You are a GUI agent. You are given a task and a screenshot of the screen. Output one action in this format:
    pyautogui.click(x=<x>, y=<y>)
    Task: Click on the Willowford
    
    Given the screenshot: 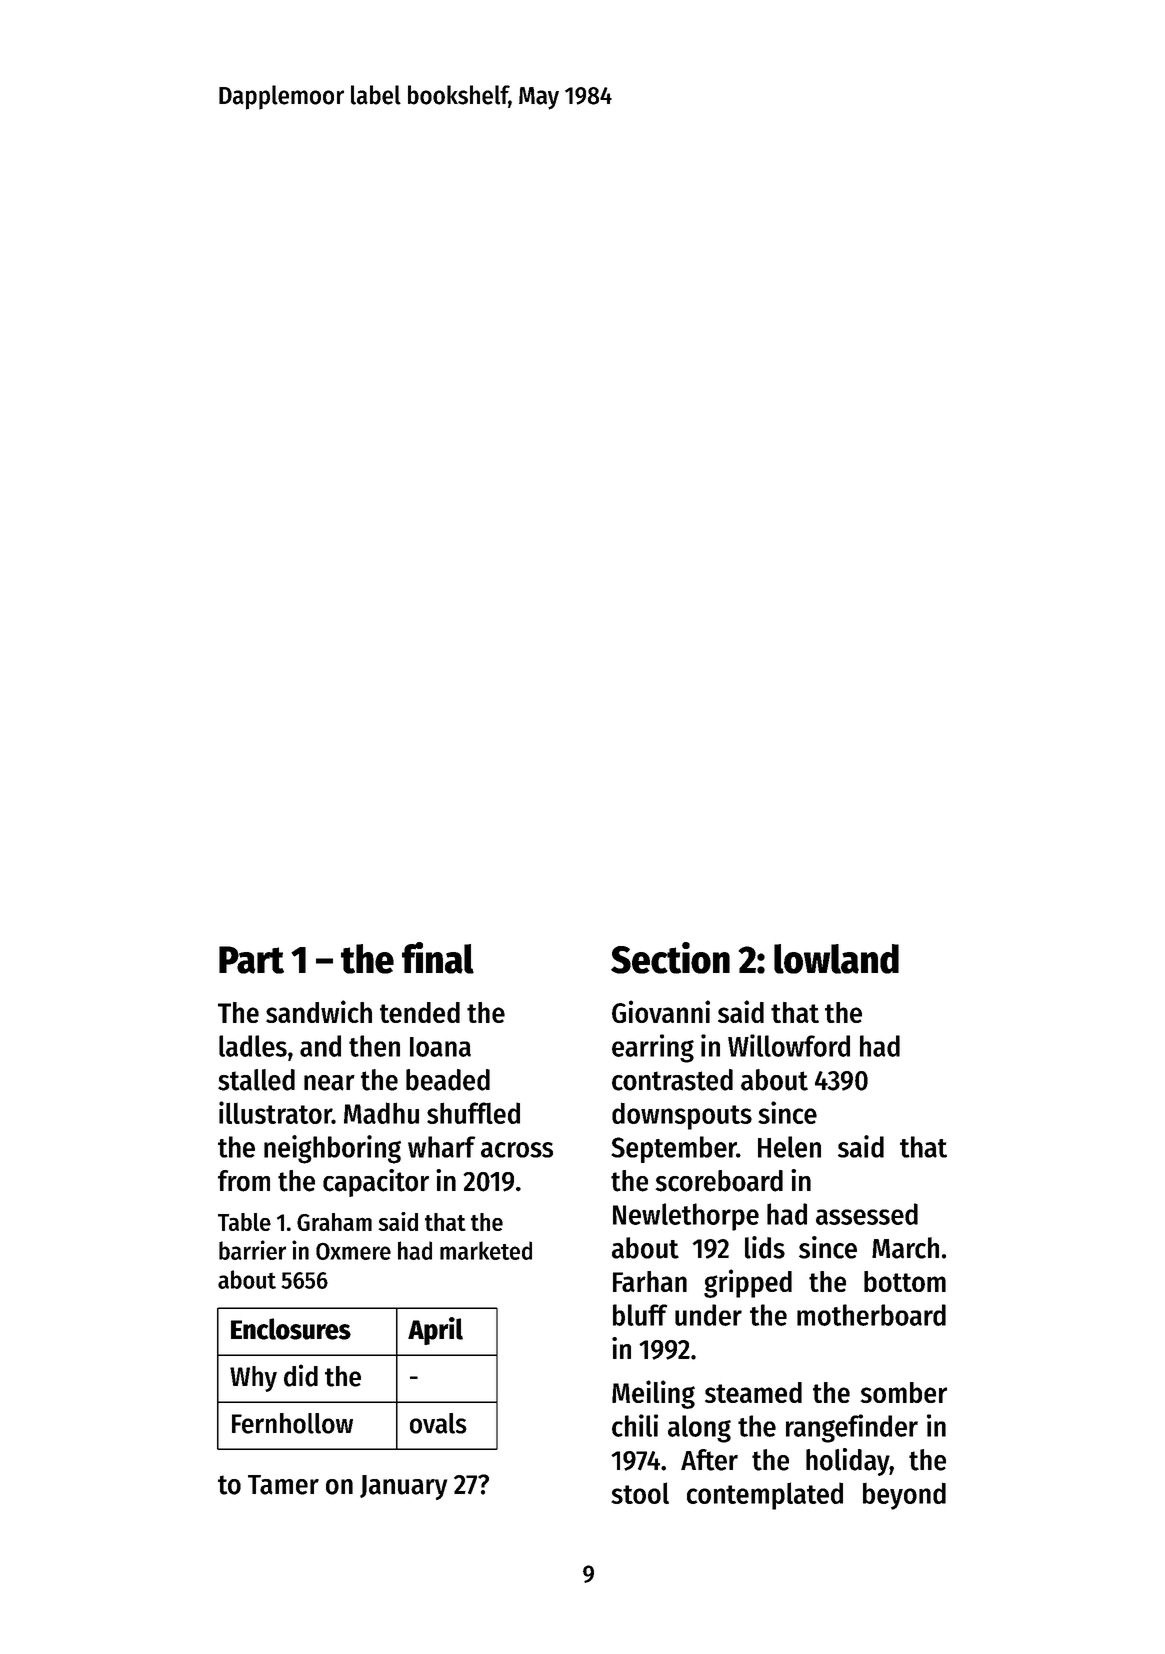 What is the action you would take?
    pyautogui.click(x=789, y=1045)
